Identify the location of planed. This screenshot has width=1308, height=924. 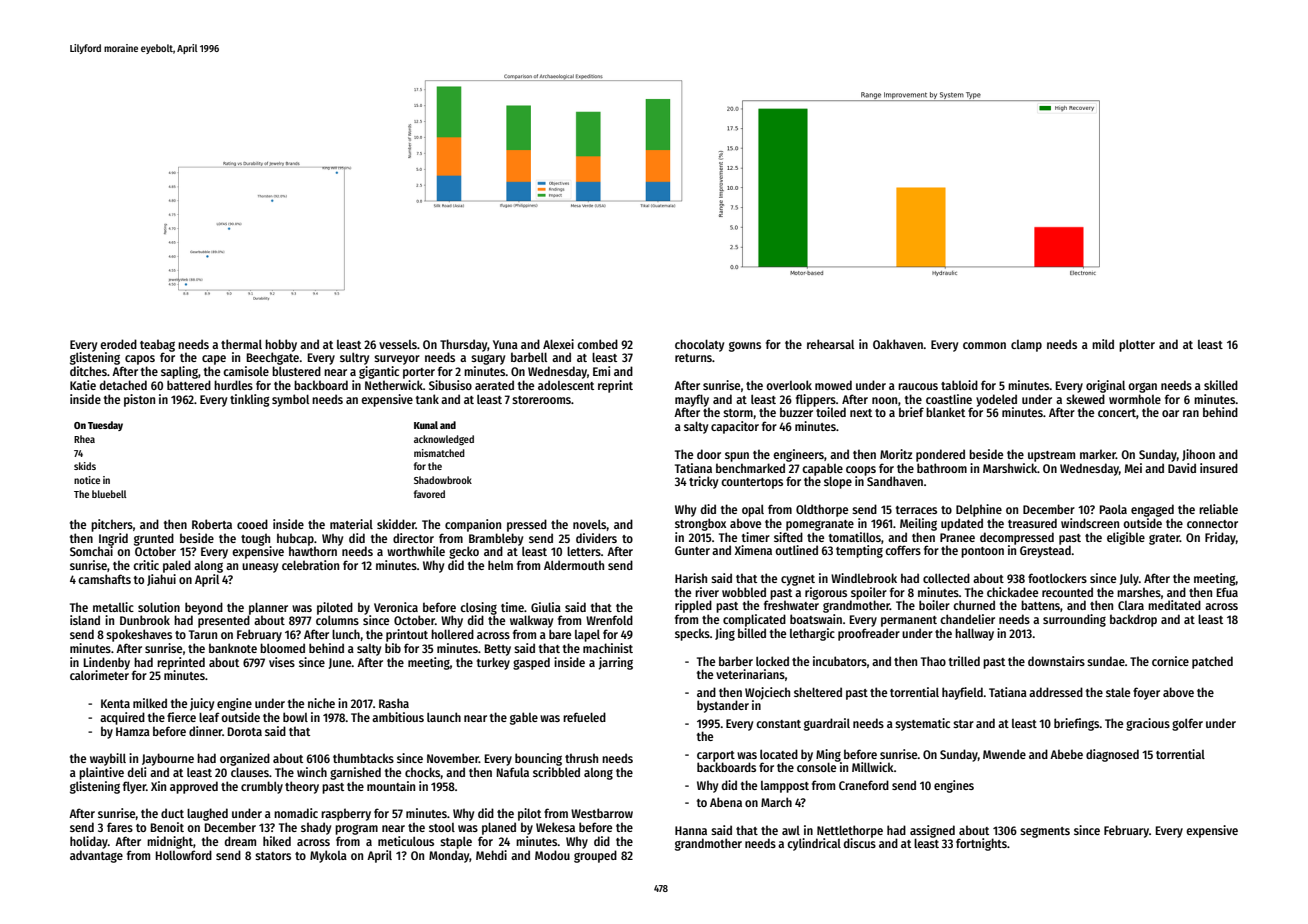
(499, 828).
